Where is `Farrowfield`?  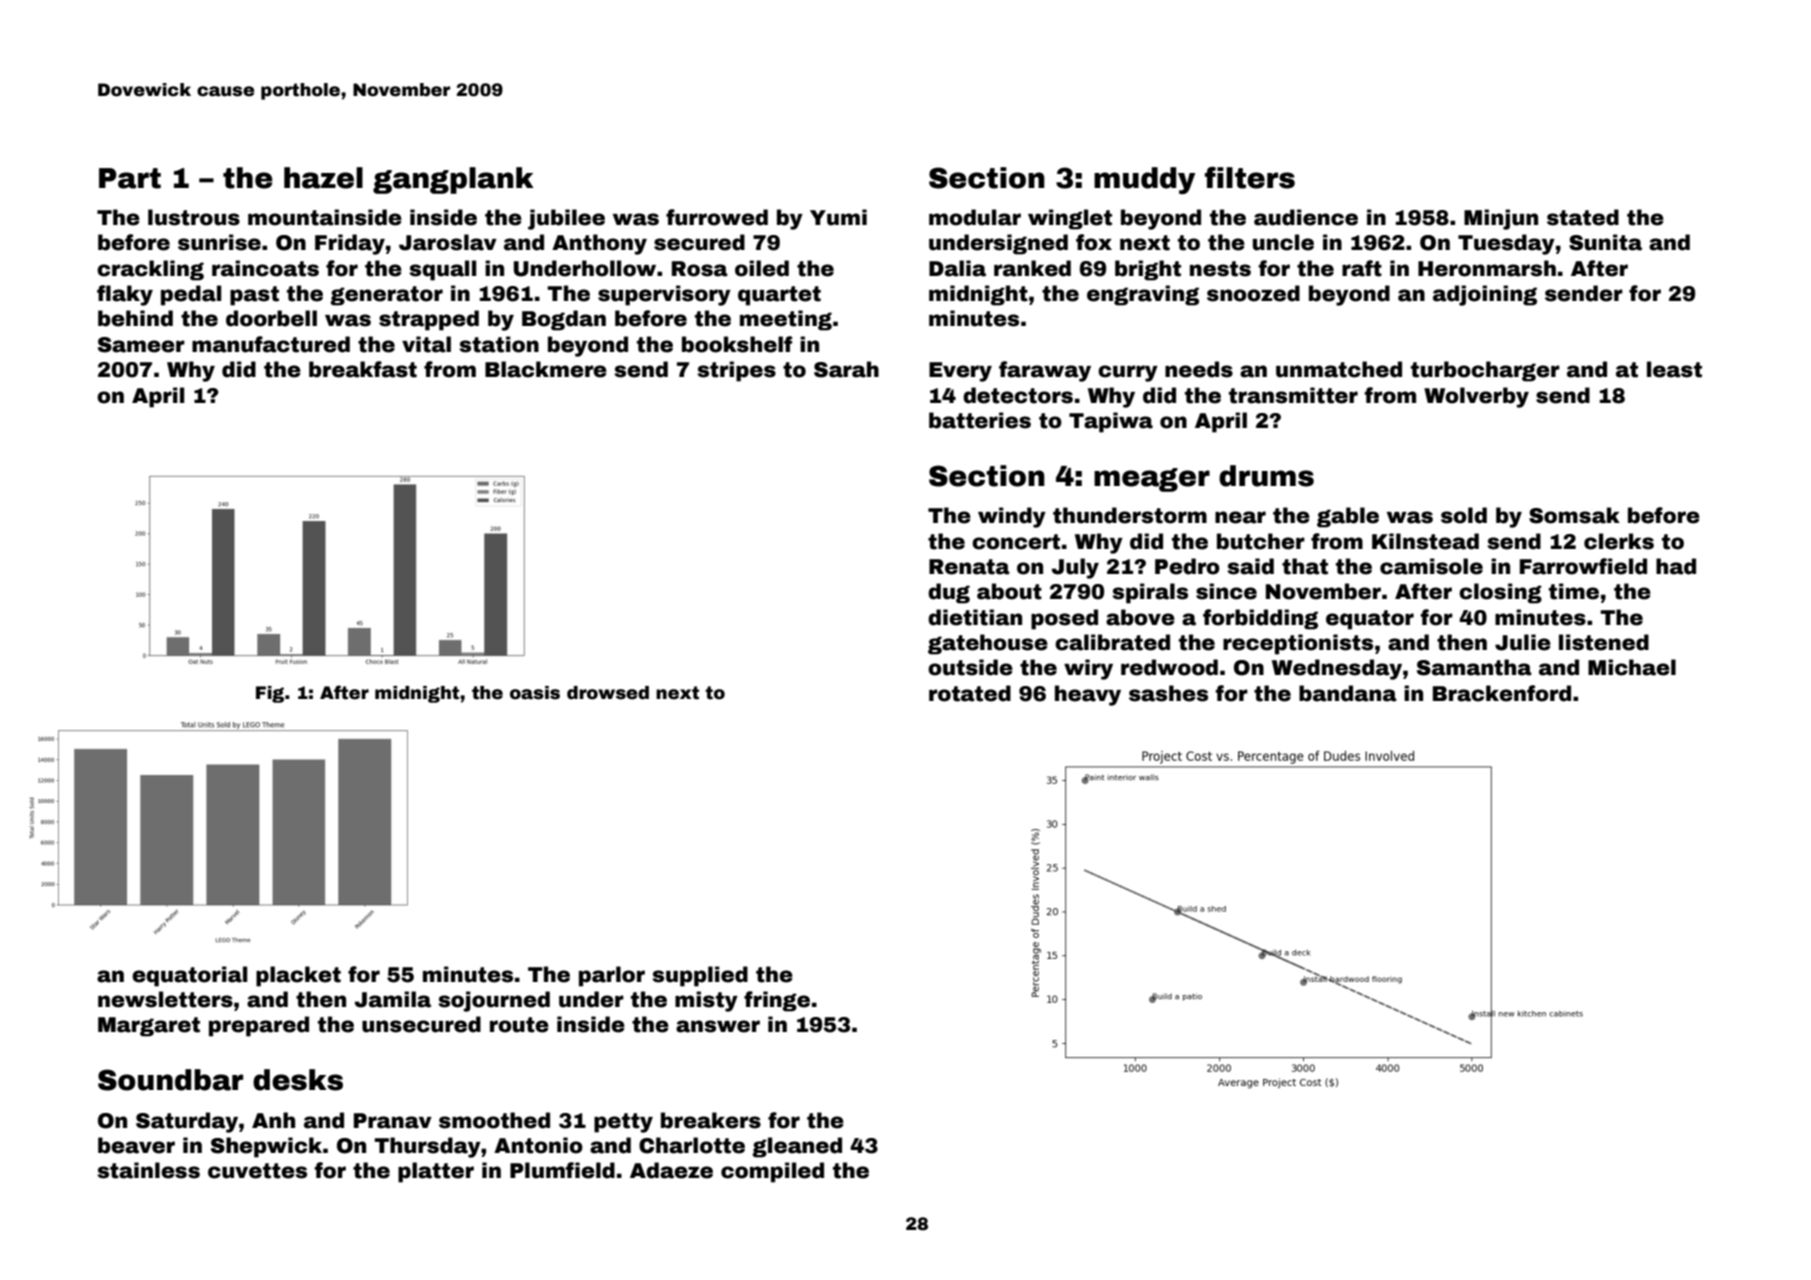
Farrowfield is located at coordinates (1583, 566).
